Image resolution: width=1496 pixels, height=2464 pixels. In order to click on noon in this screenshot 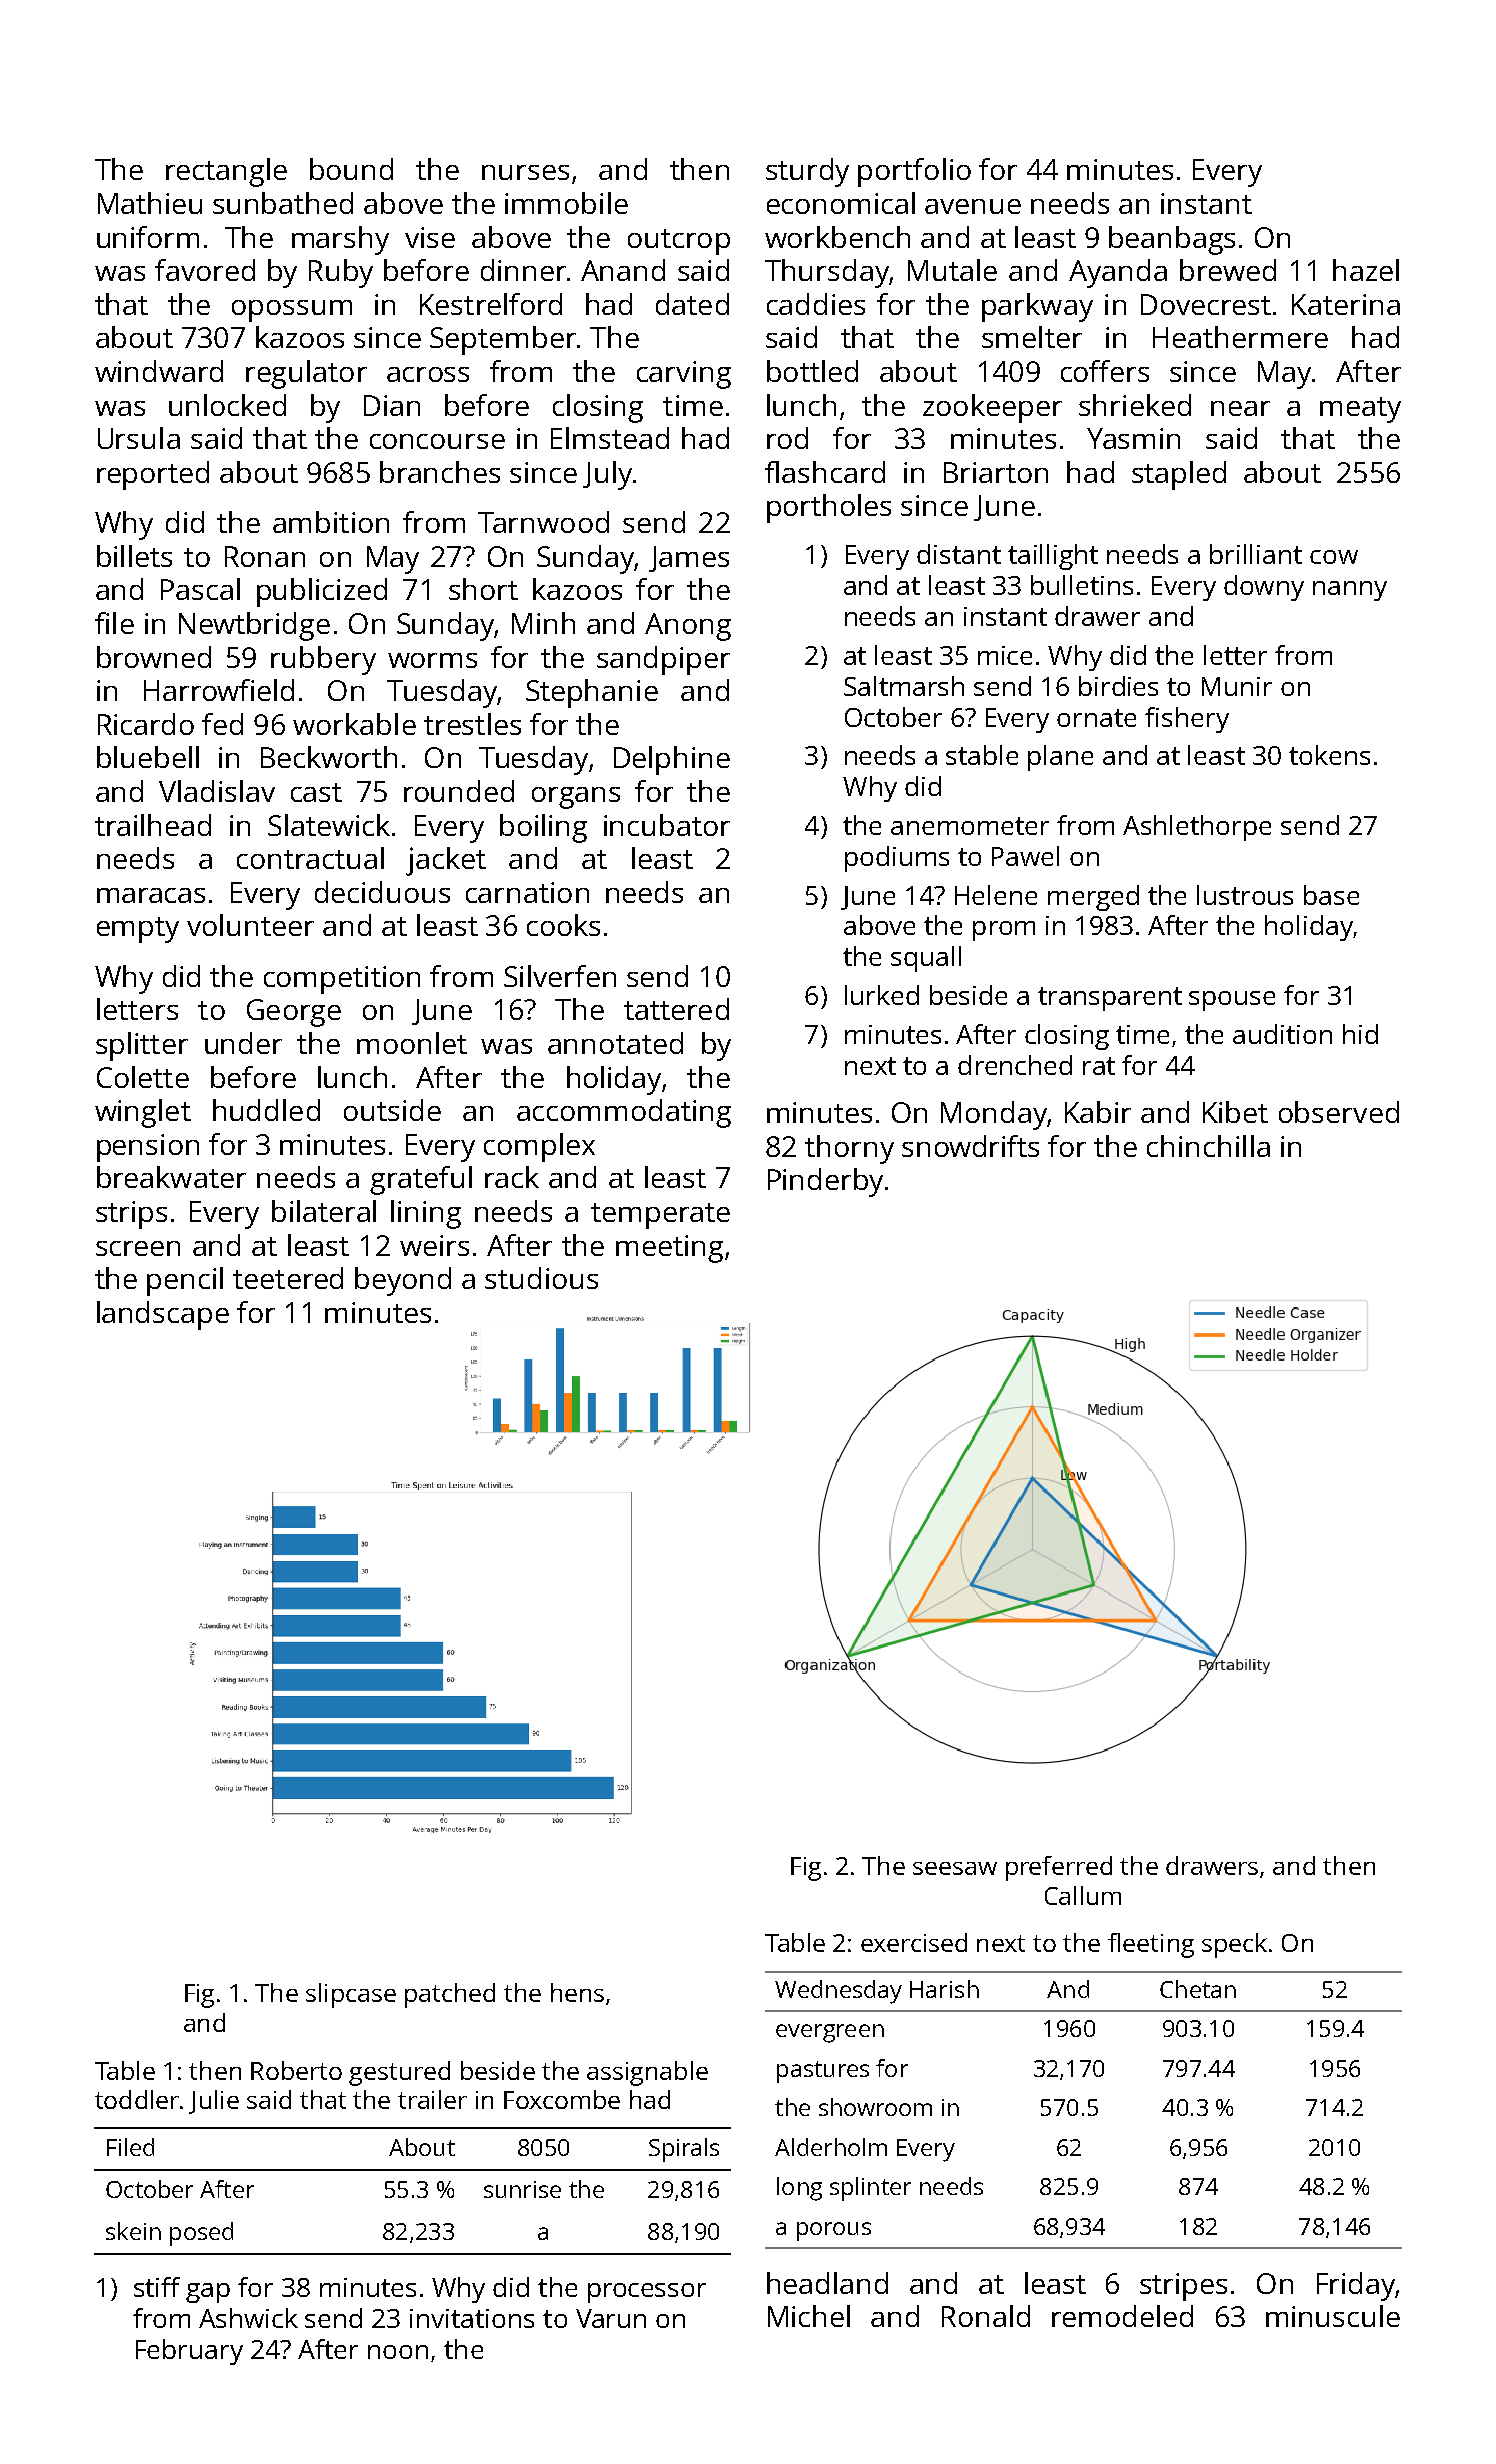, I will do `click(398, 2352)`.
